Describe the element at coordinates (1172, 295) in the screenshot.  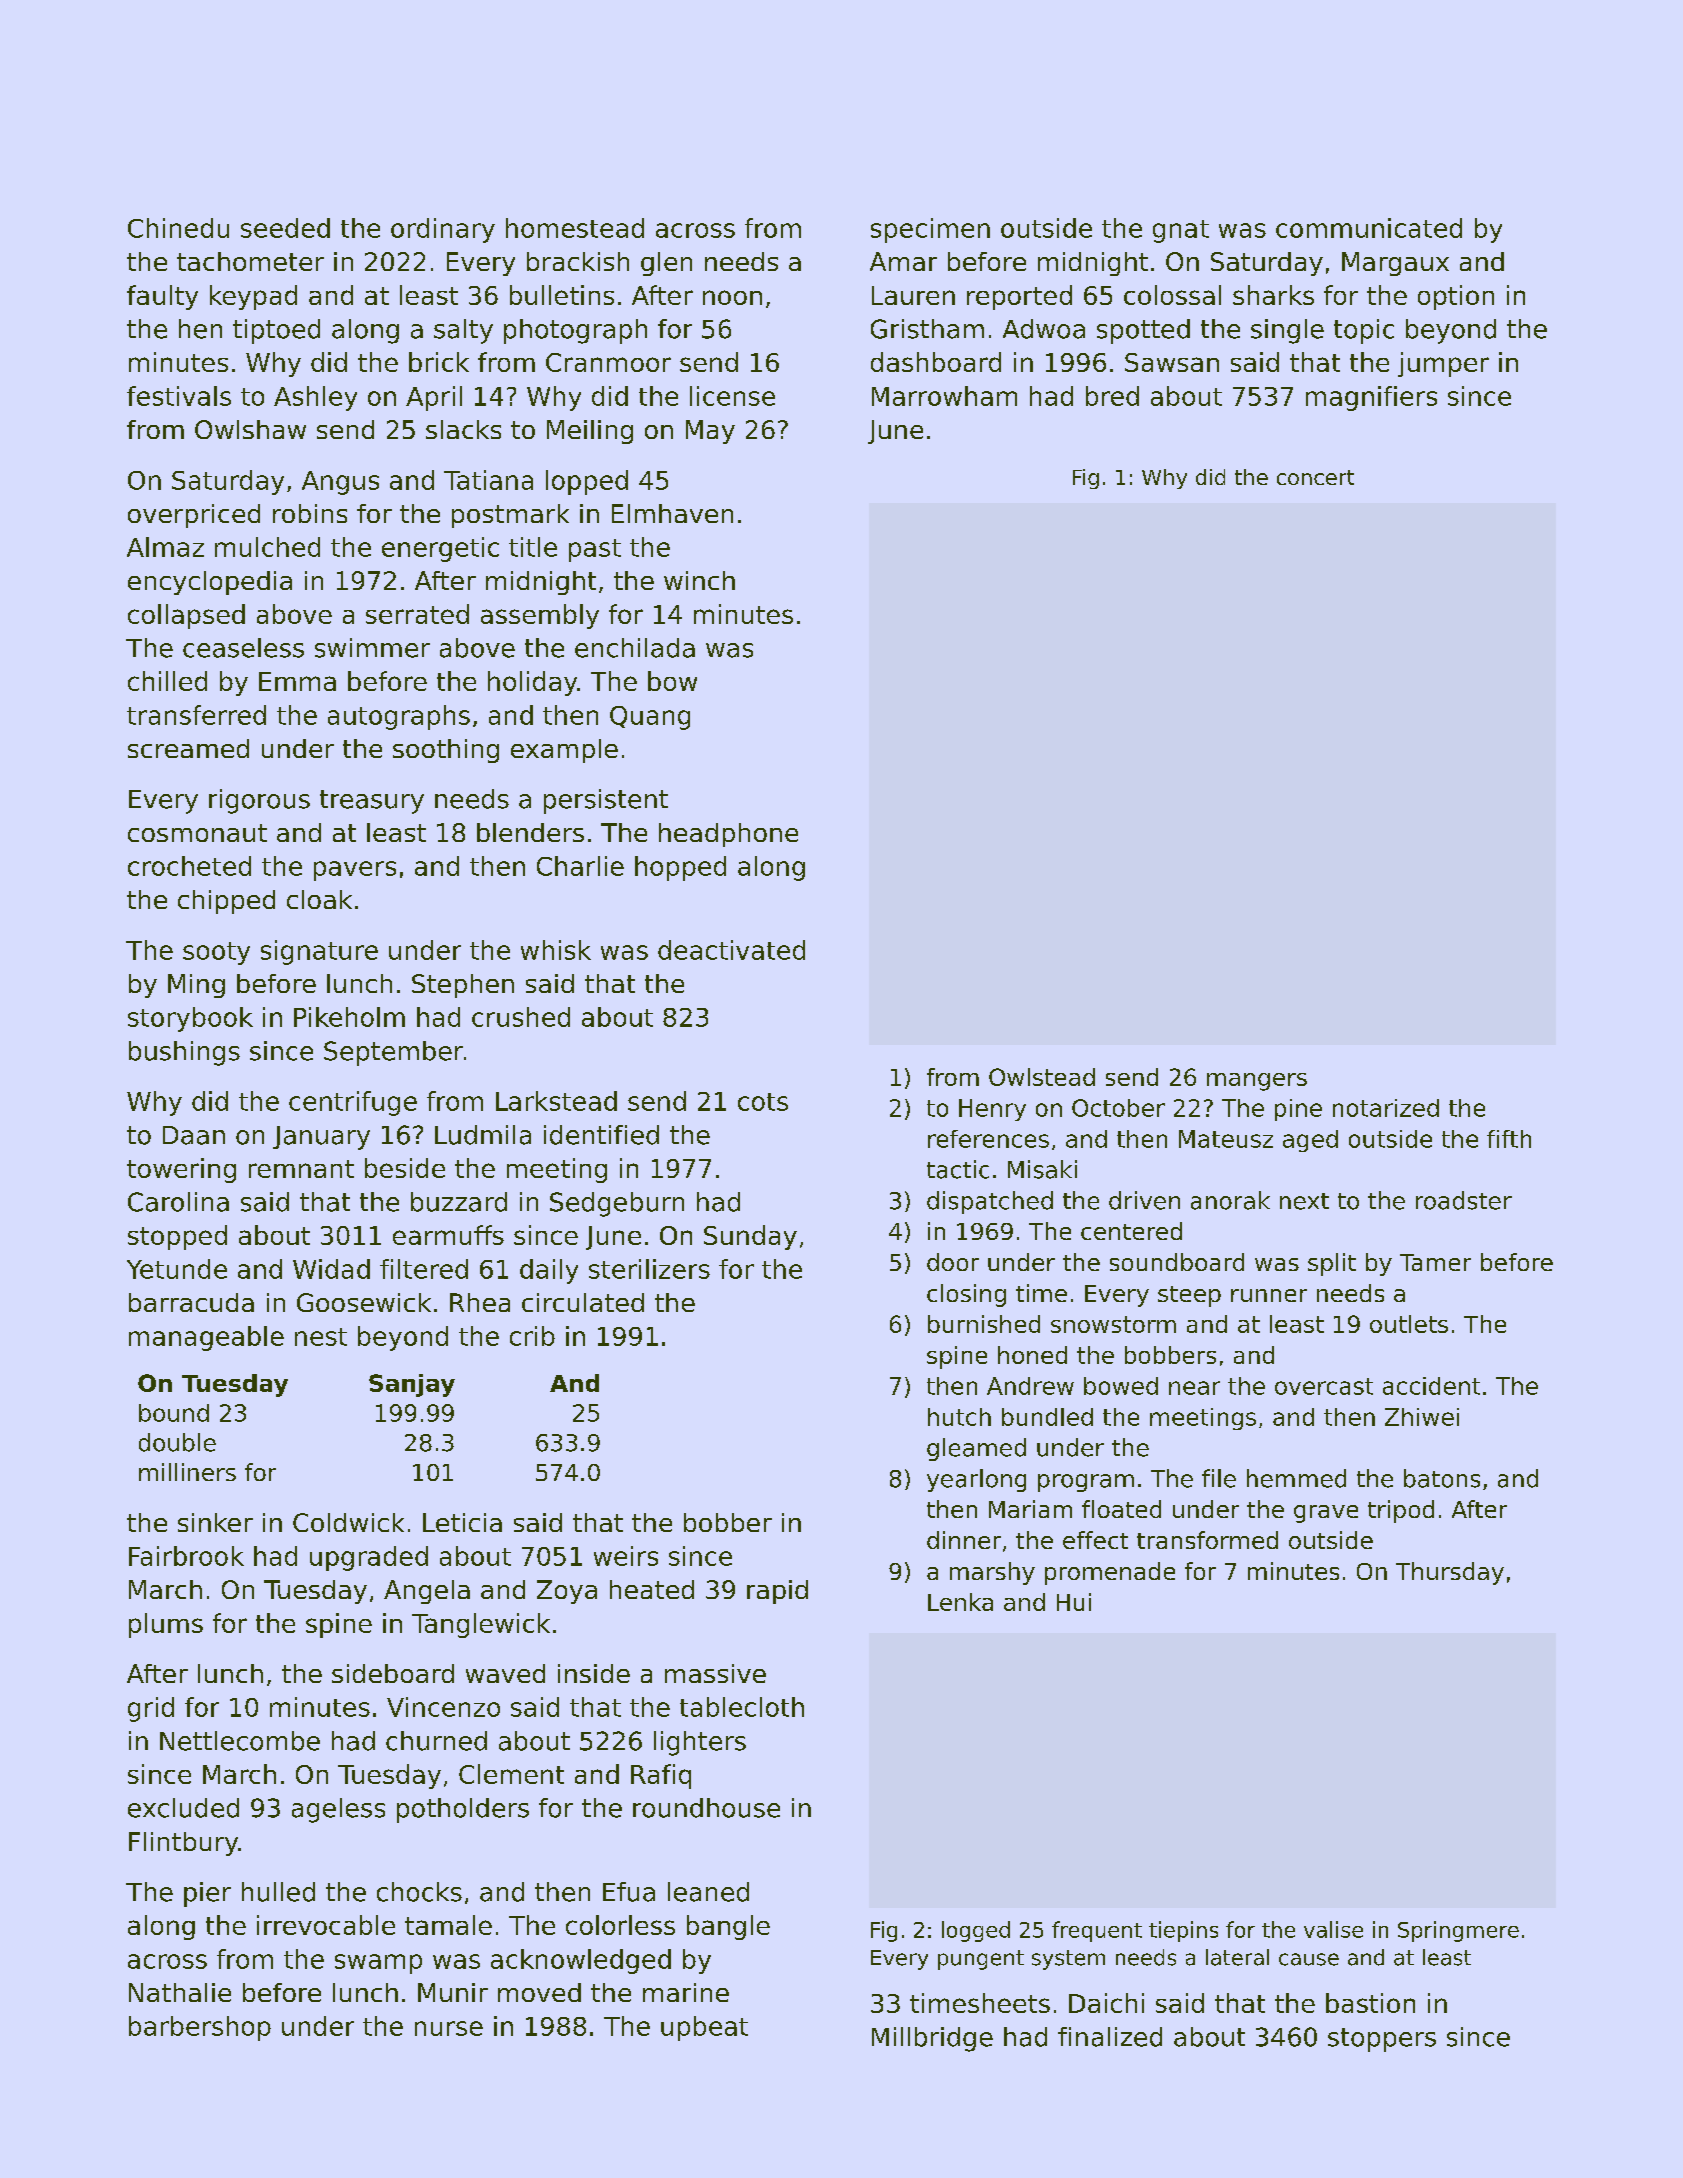
I see `colossal` at that location.
